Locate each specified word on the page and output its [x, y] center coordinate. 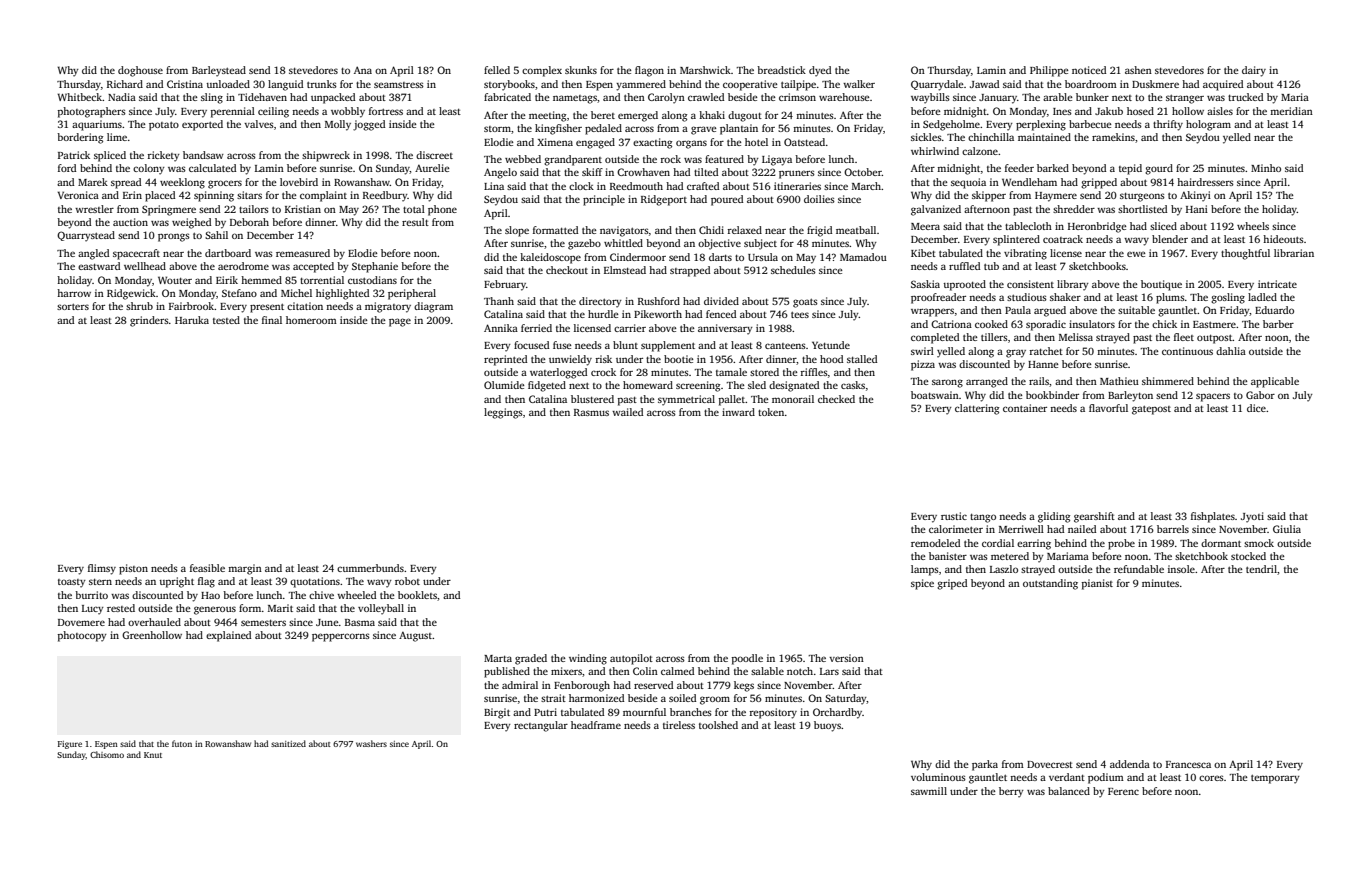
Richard [125, 84]
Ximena [555, 142]
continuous [1187, 351]
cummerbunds [370, 568]
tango [983, 518]
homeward [648, 385]
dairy [1254, 71]
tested [226, 320]
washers [371, 743]
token [771, 412]
